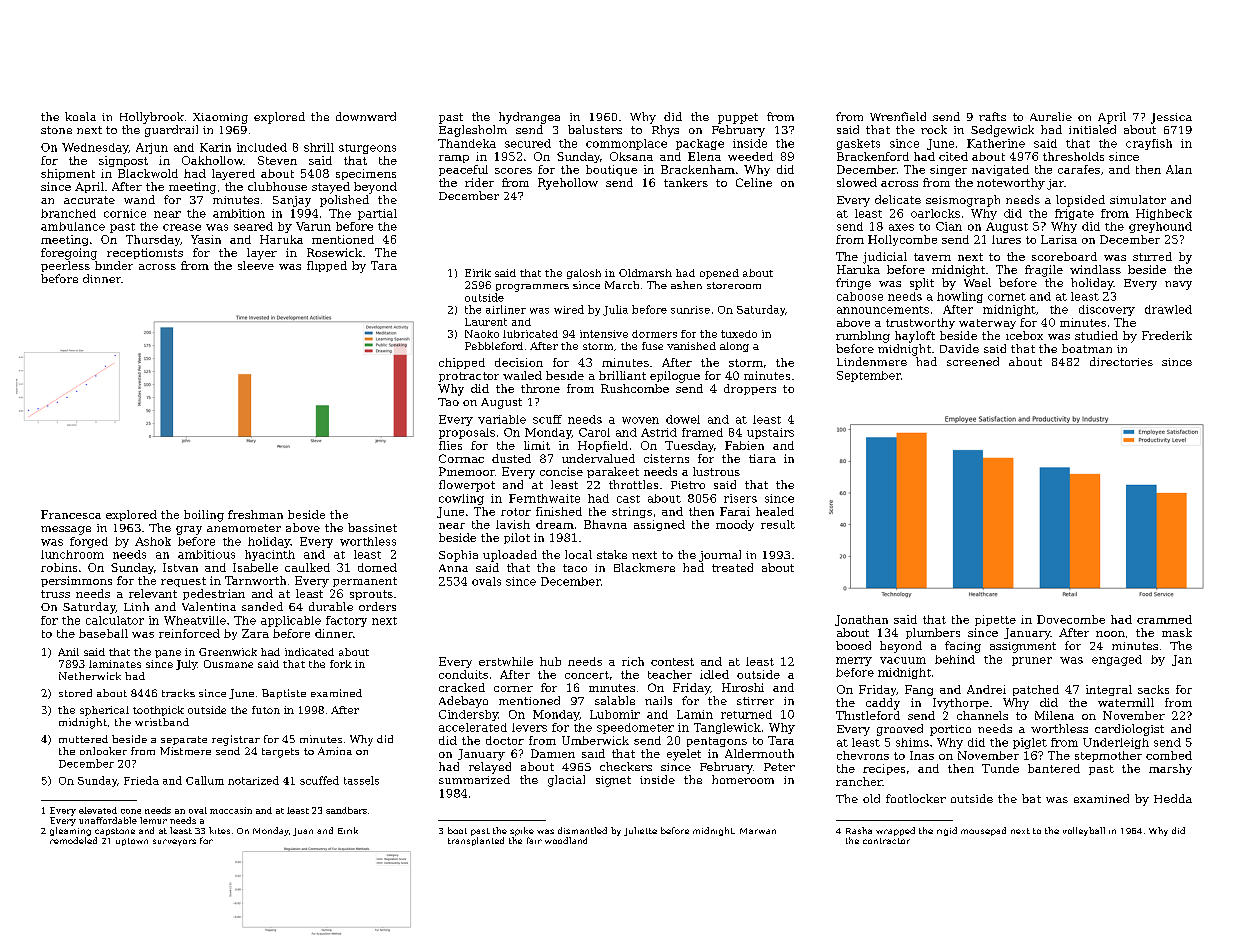 The width and height of the screenshot is (1233, 952). I want to click on Yasin, so click(206, 239).
